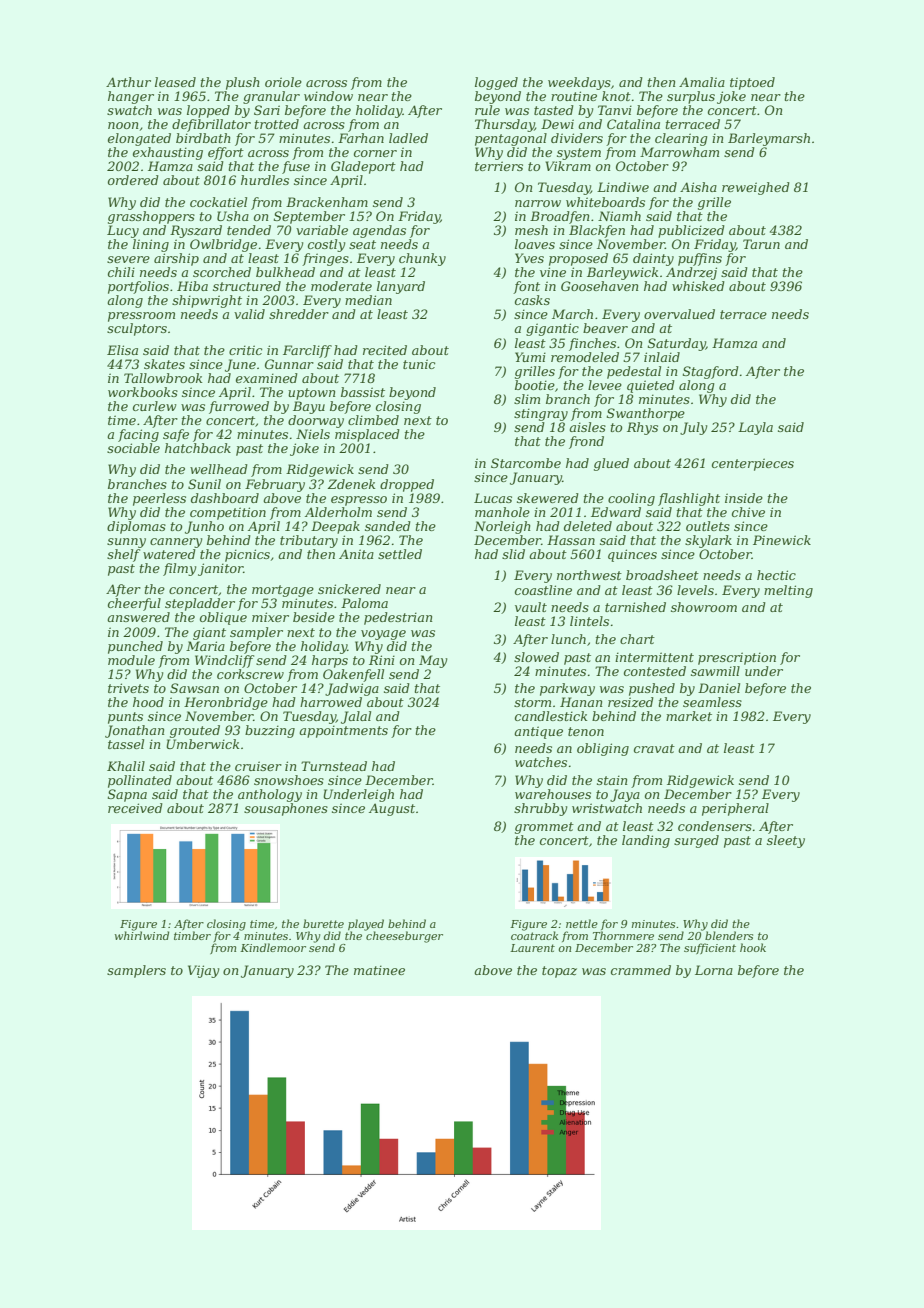 This image has width=924, height=1308. I want to click on matinee, so click(379, 970).
